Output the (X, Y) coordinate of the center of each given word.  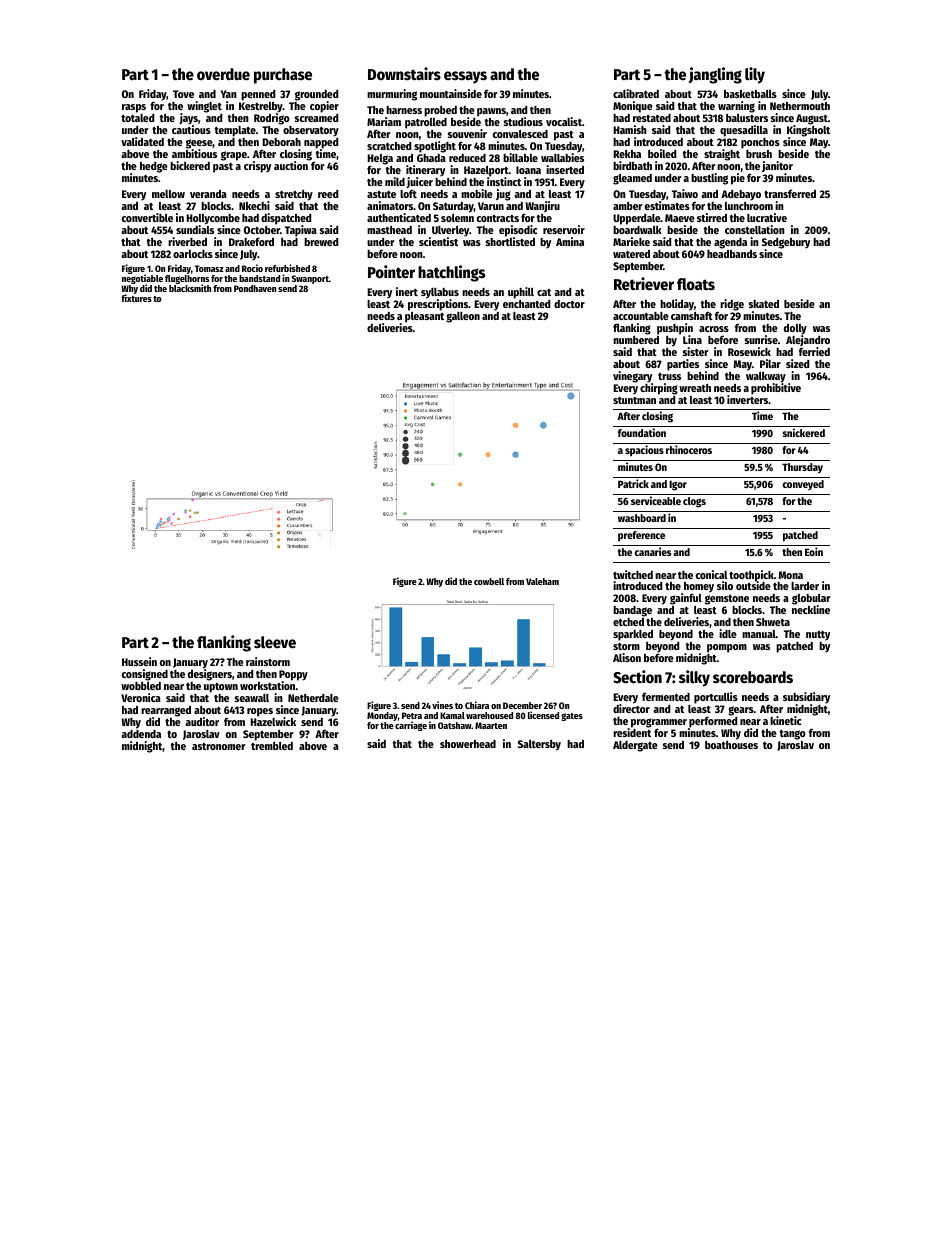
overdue (223, 74)
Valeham (542, 581)
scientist (438, 241)
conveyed (803, 485)
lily (755, 75)
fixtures (136, 298)
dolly (795, 329)
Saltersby (539, 745)
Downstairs (404, 74)
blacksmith (190, 288)
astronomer (219, 746)
